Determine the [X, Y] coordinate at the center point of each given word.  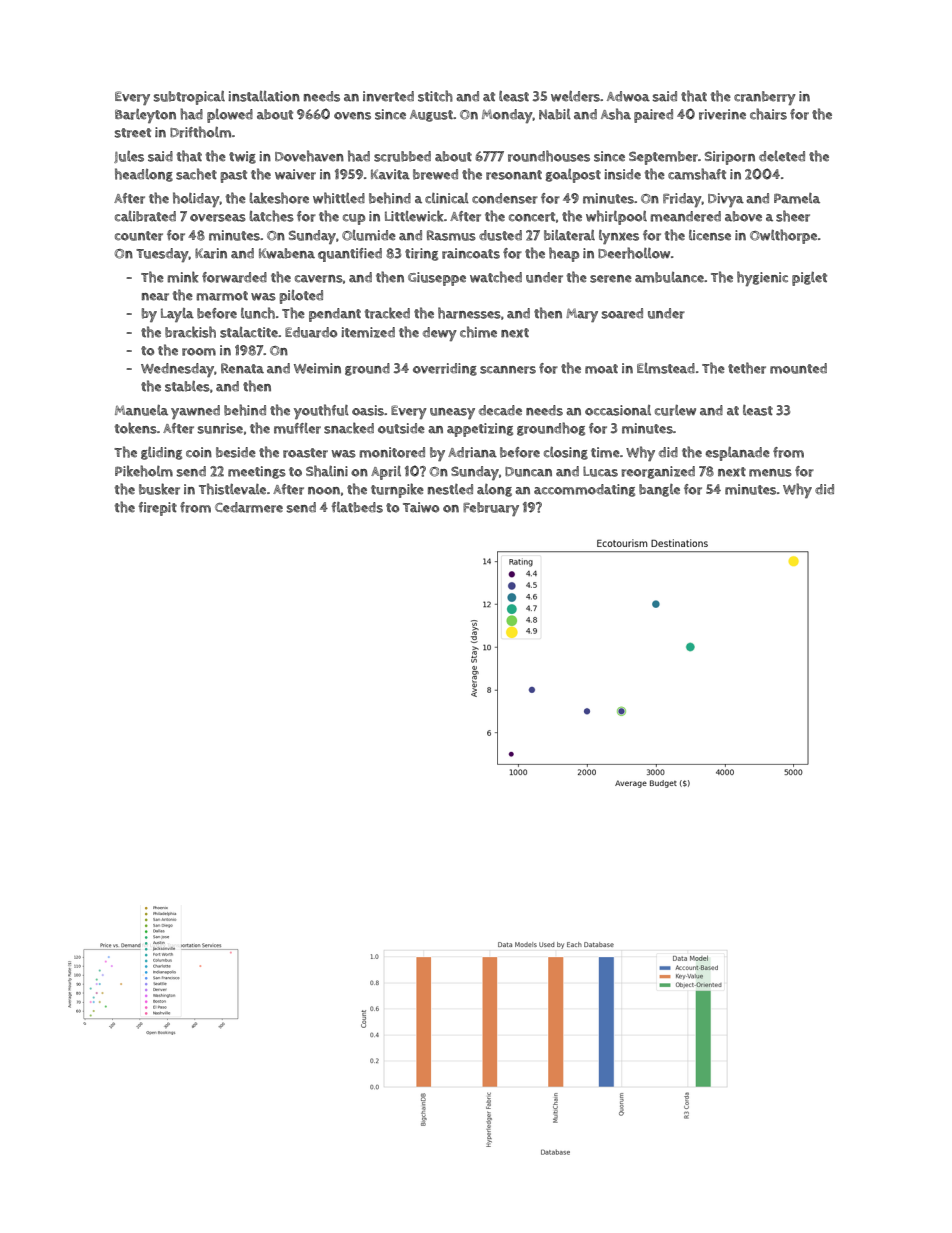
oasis [368, 410]
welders [575, 96]
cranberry [765, 98]
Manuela [141, 410]
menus [770, 473]
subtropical [189, 98]
